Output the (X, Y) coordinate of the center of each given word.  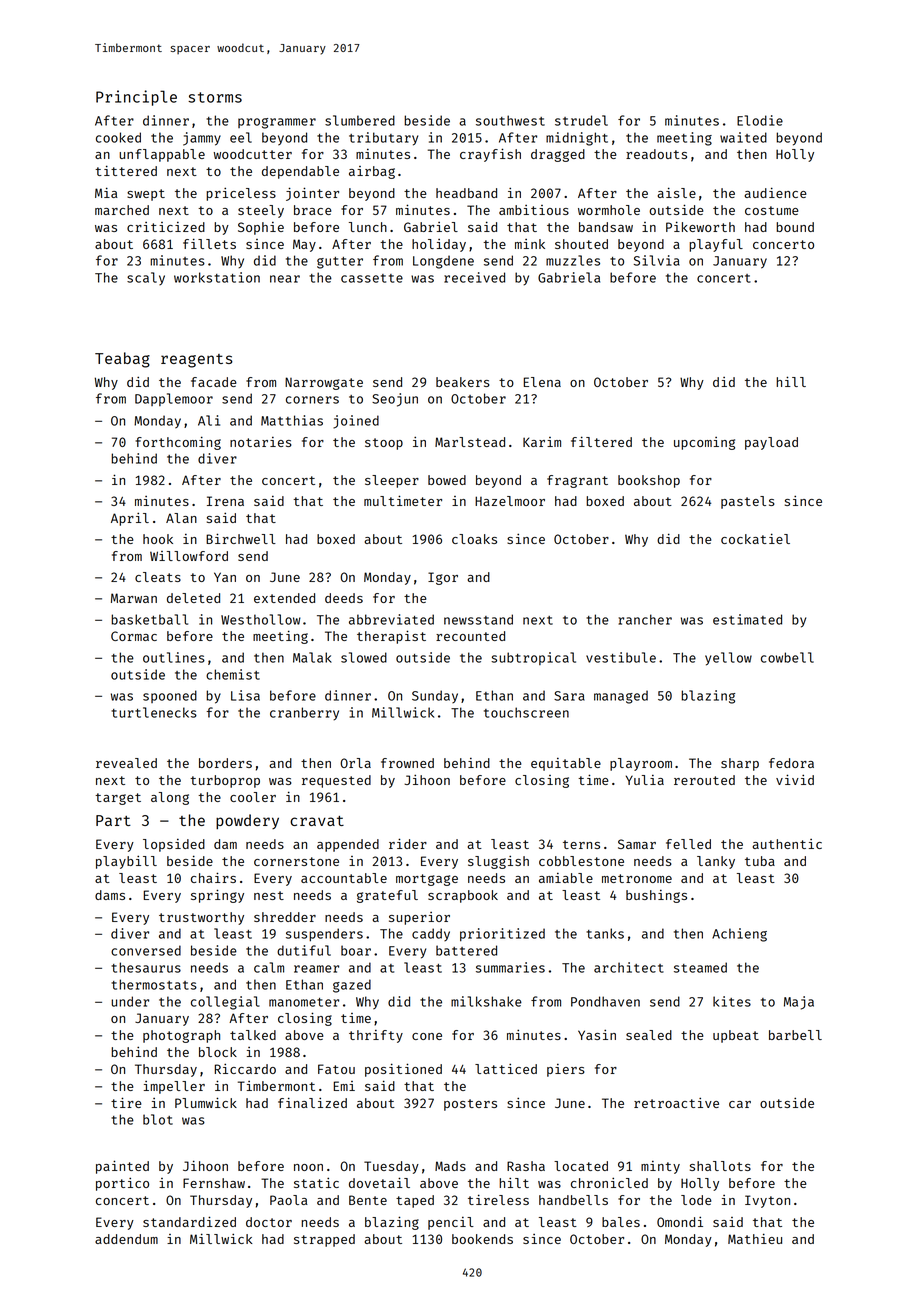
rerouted (704, 780)
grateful (387, 896)
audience (775, 192)
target (118, 799)
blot (158, 1119)
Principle (136, 98)
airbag (372, 172)
